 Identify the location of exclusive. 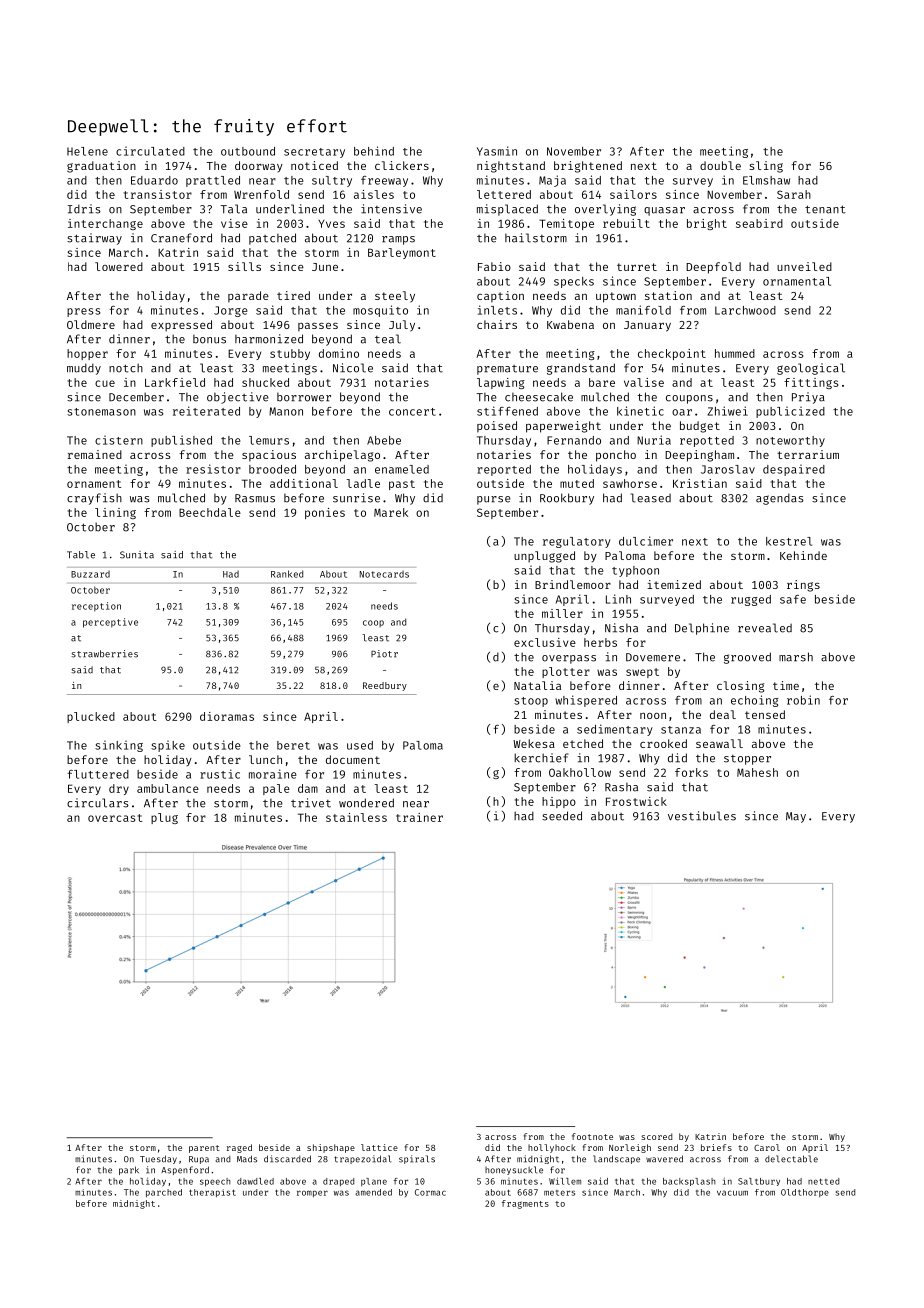
(545, 642).
